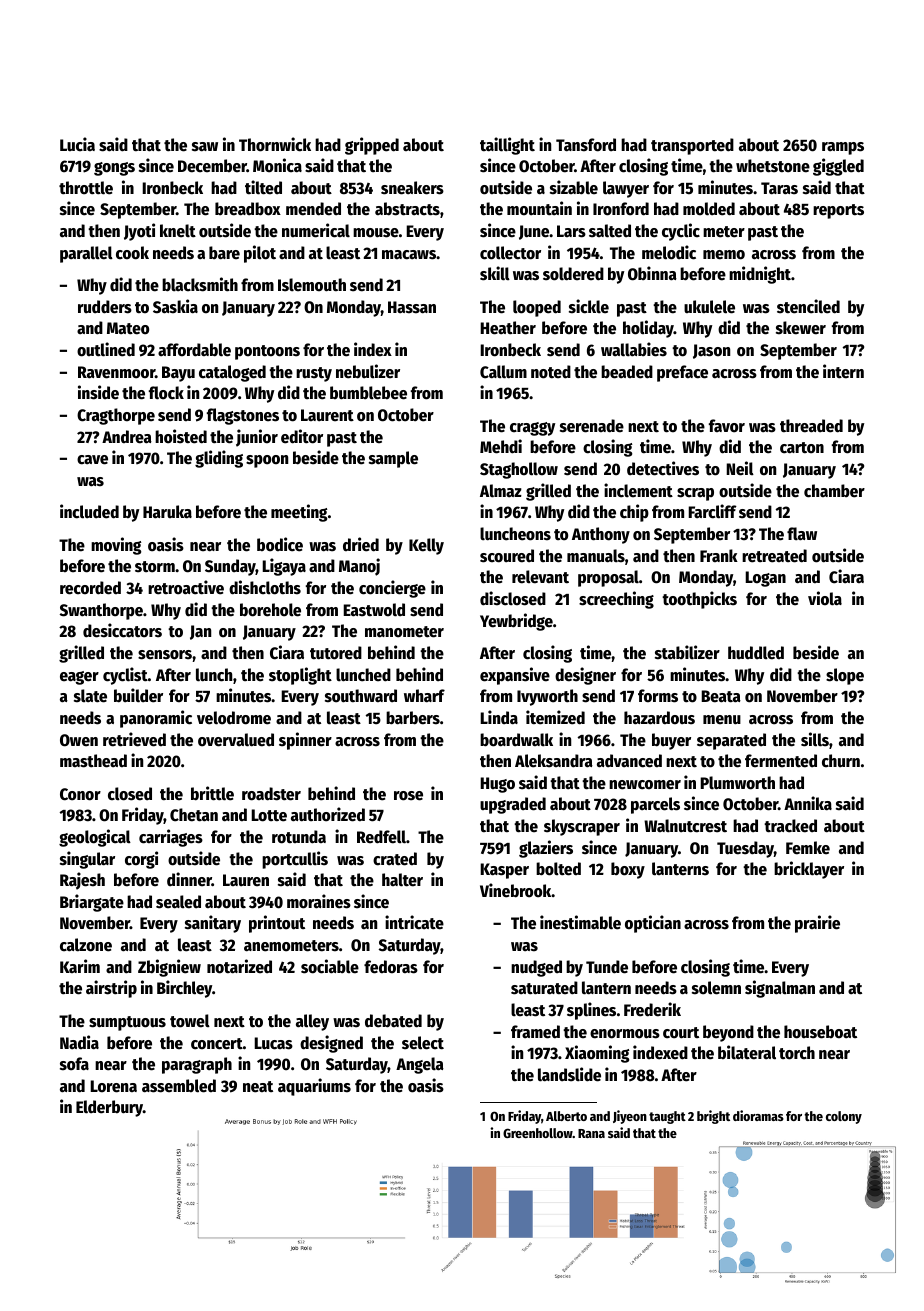 The image size is (924, 1311). I want to click on Yewbridge, so click(516, 622).
